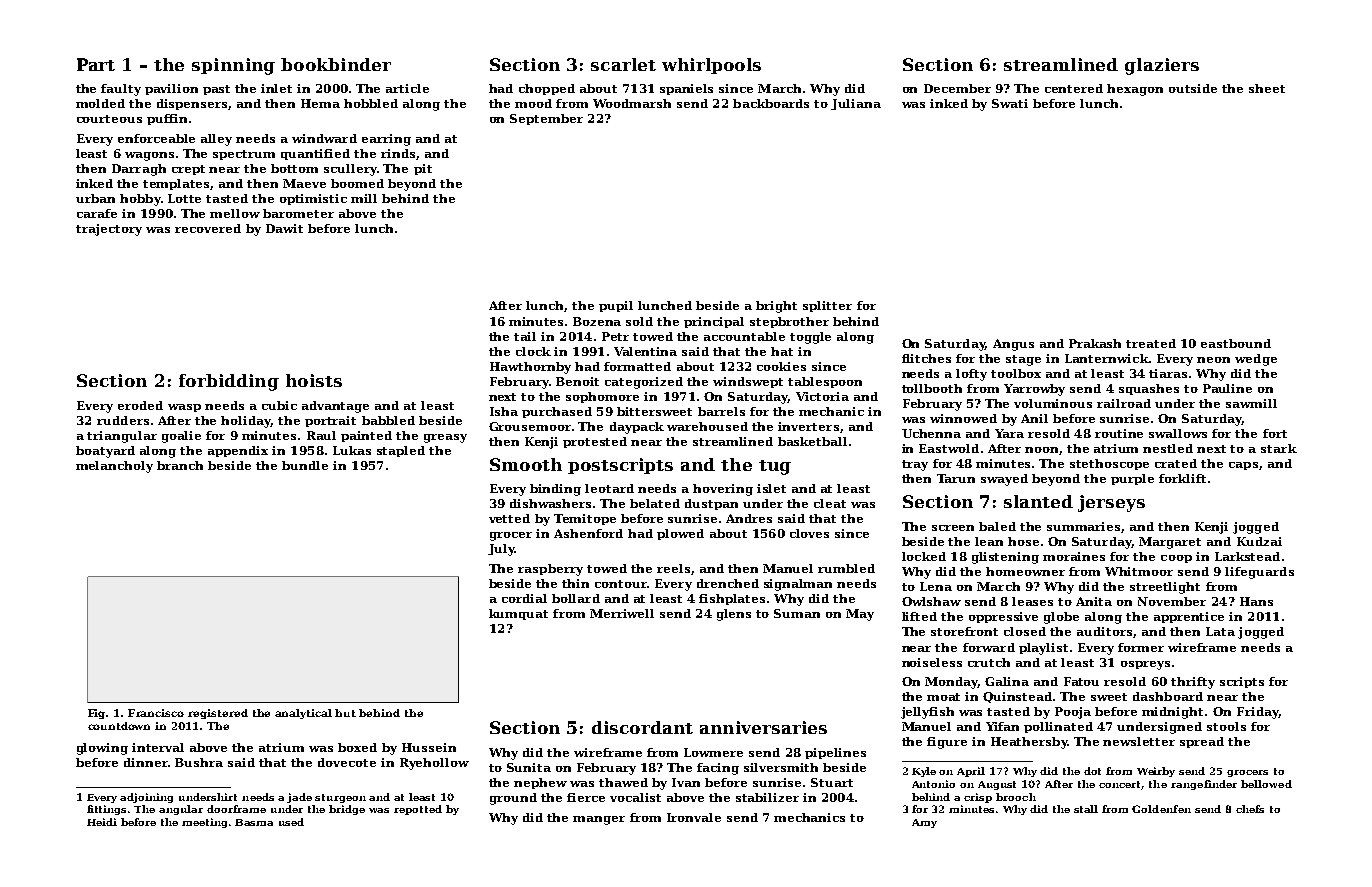 Image resolution: width=1372 pixels, height=887 pixels. I want to click on islet, so click(771, 488).
